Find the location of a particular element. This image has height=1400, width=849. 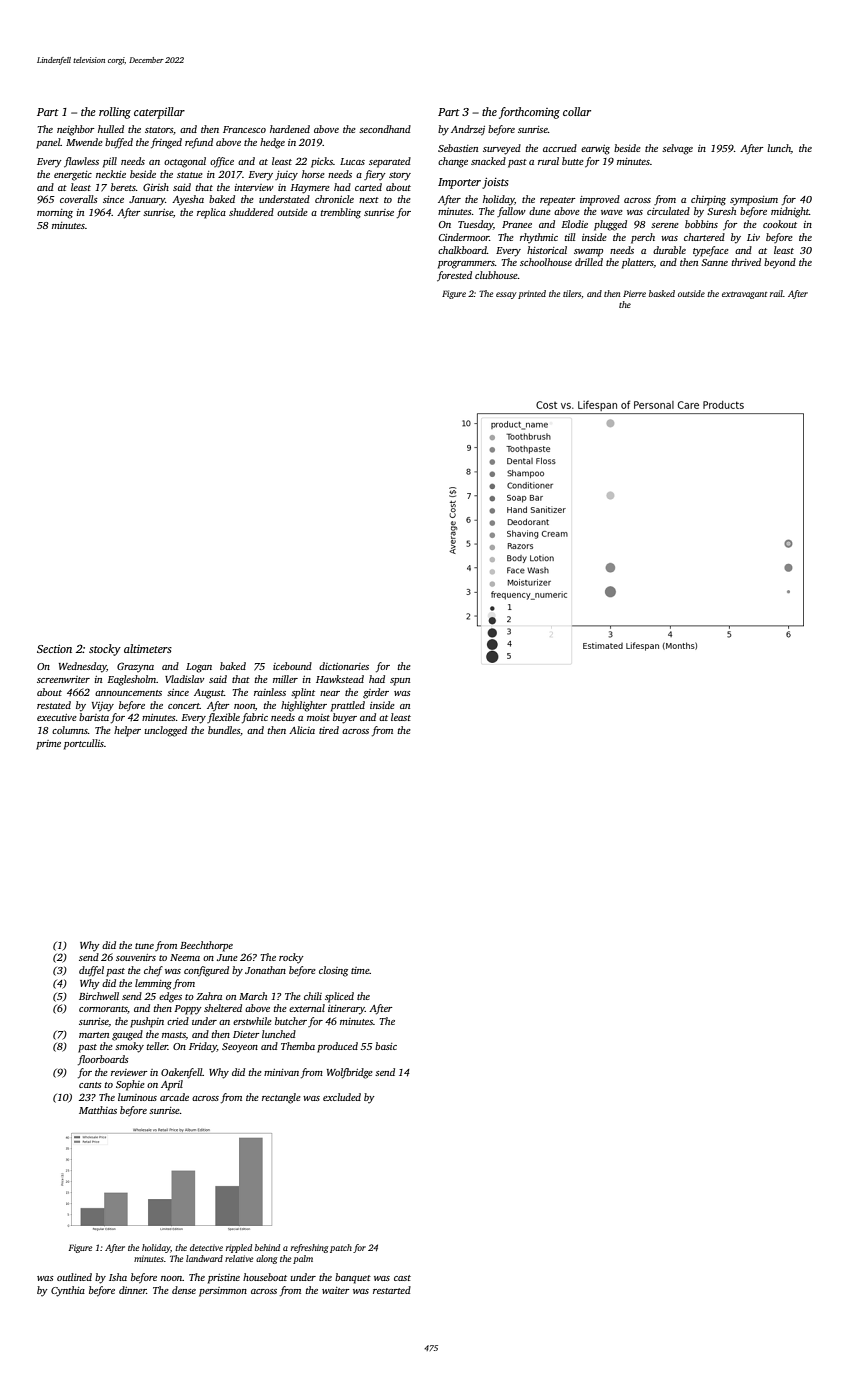

essay is located at coordinates (506, 295).
